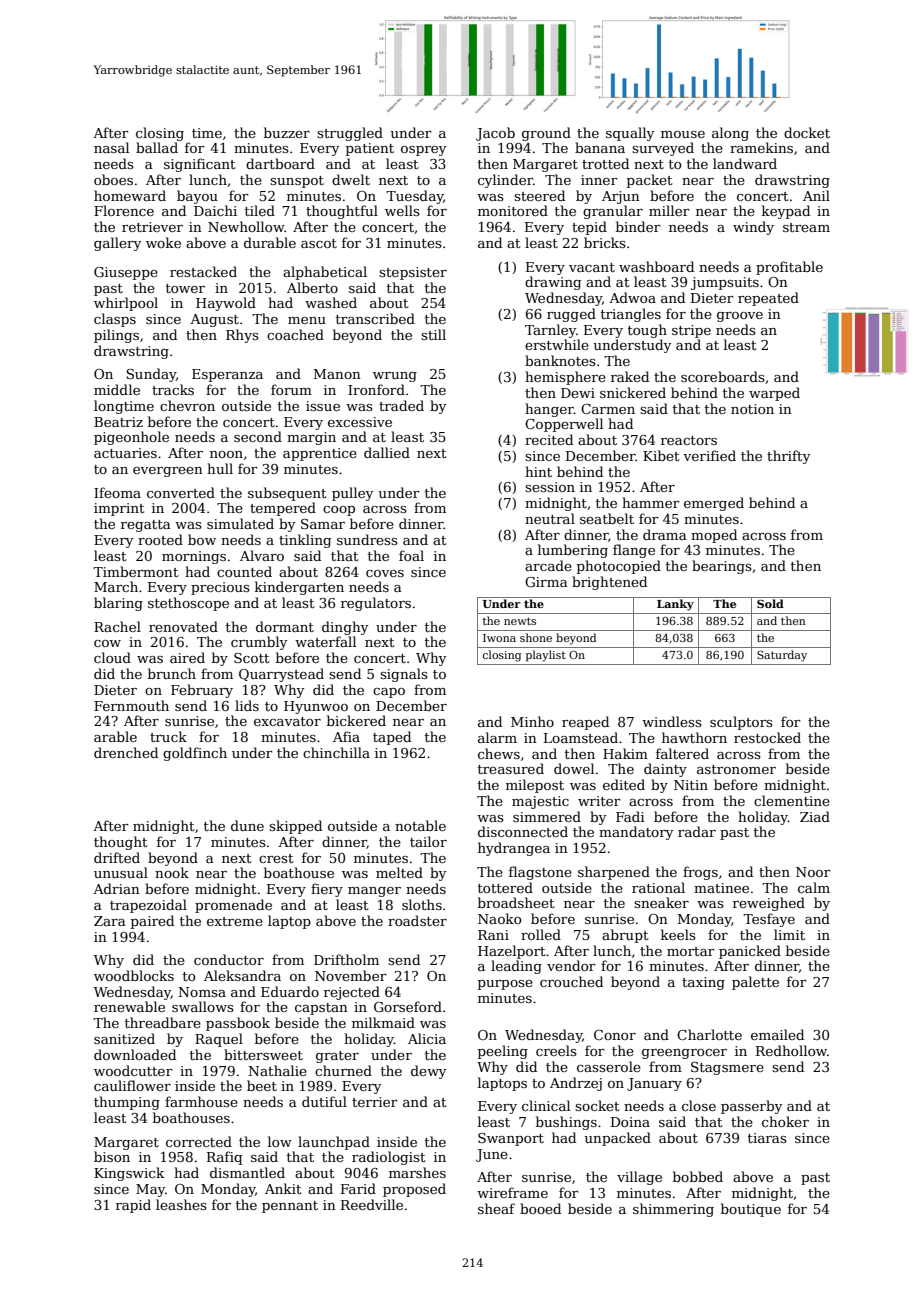 This screenshot has width=924, height=1308. I want to click on ballad, so click(157, 147).
